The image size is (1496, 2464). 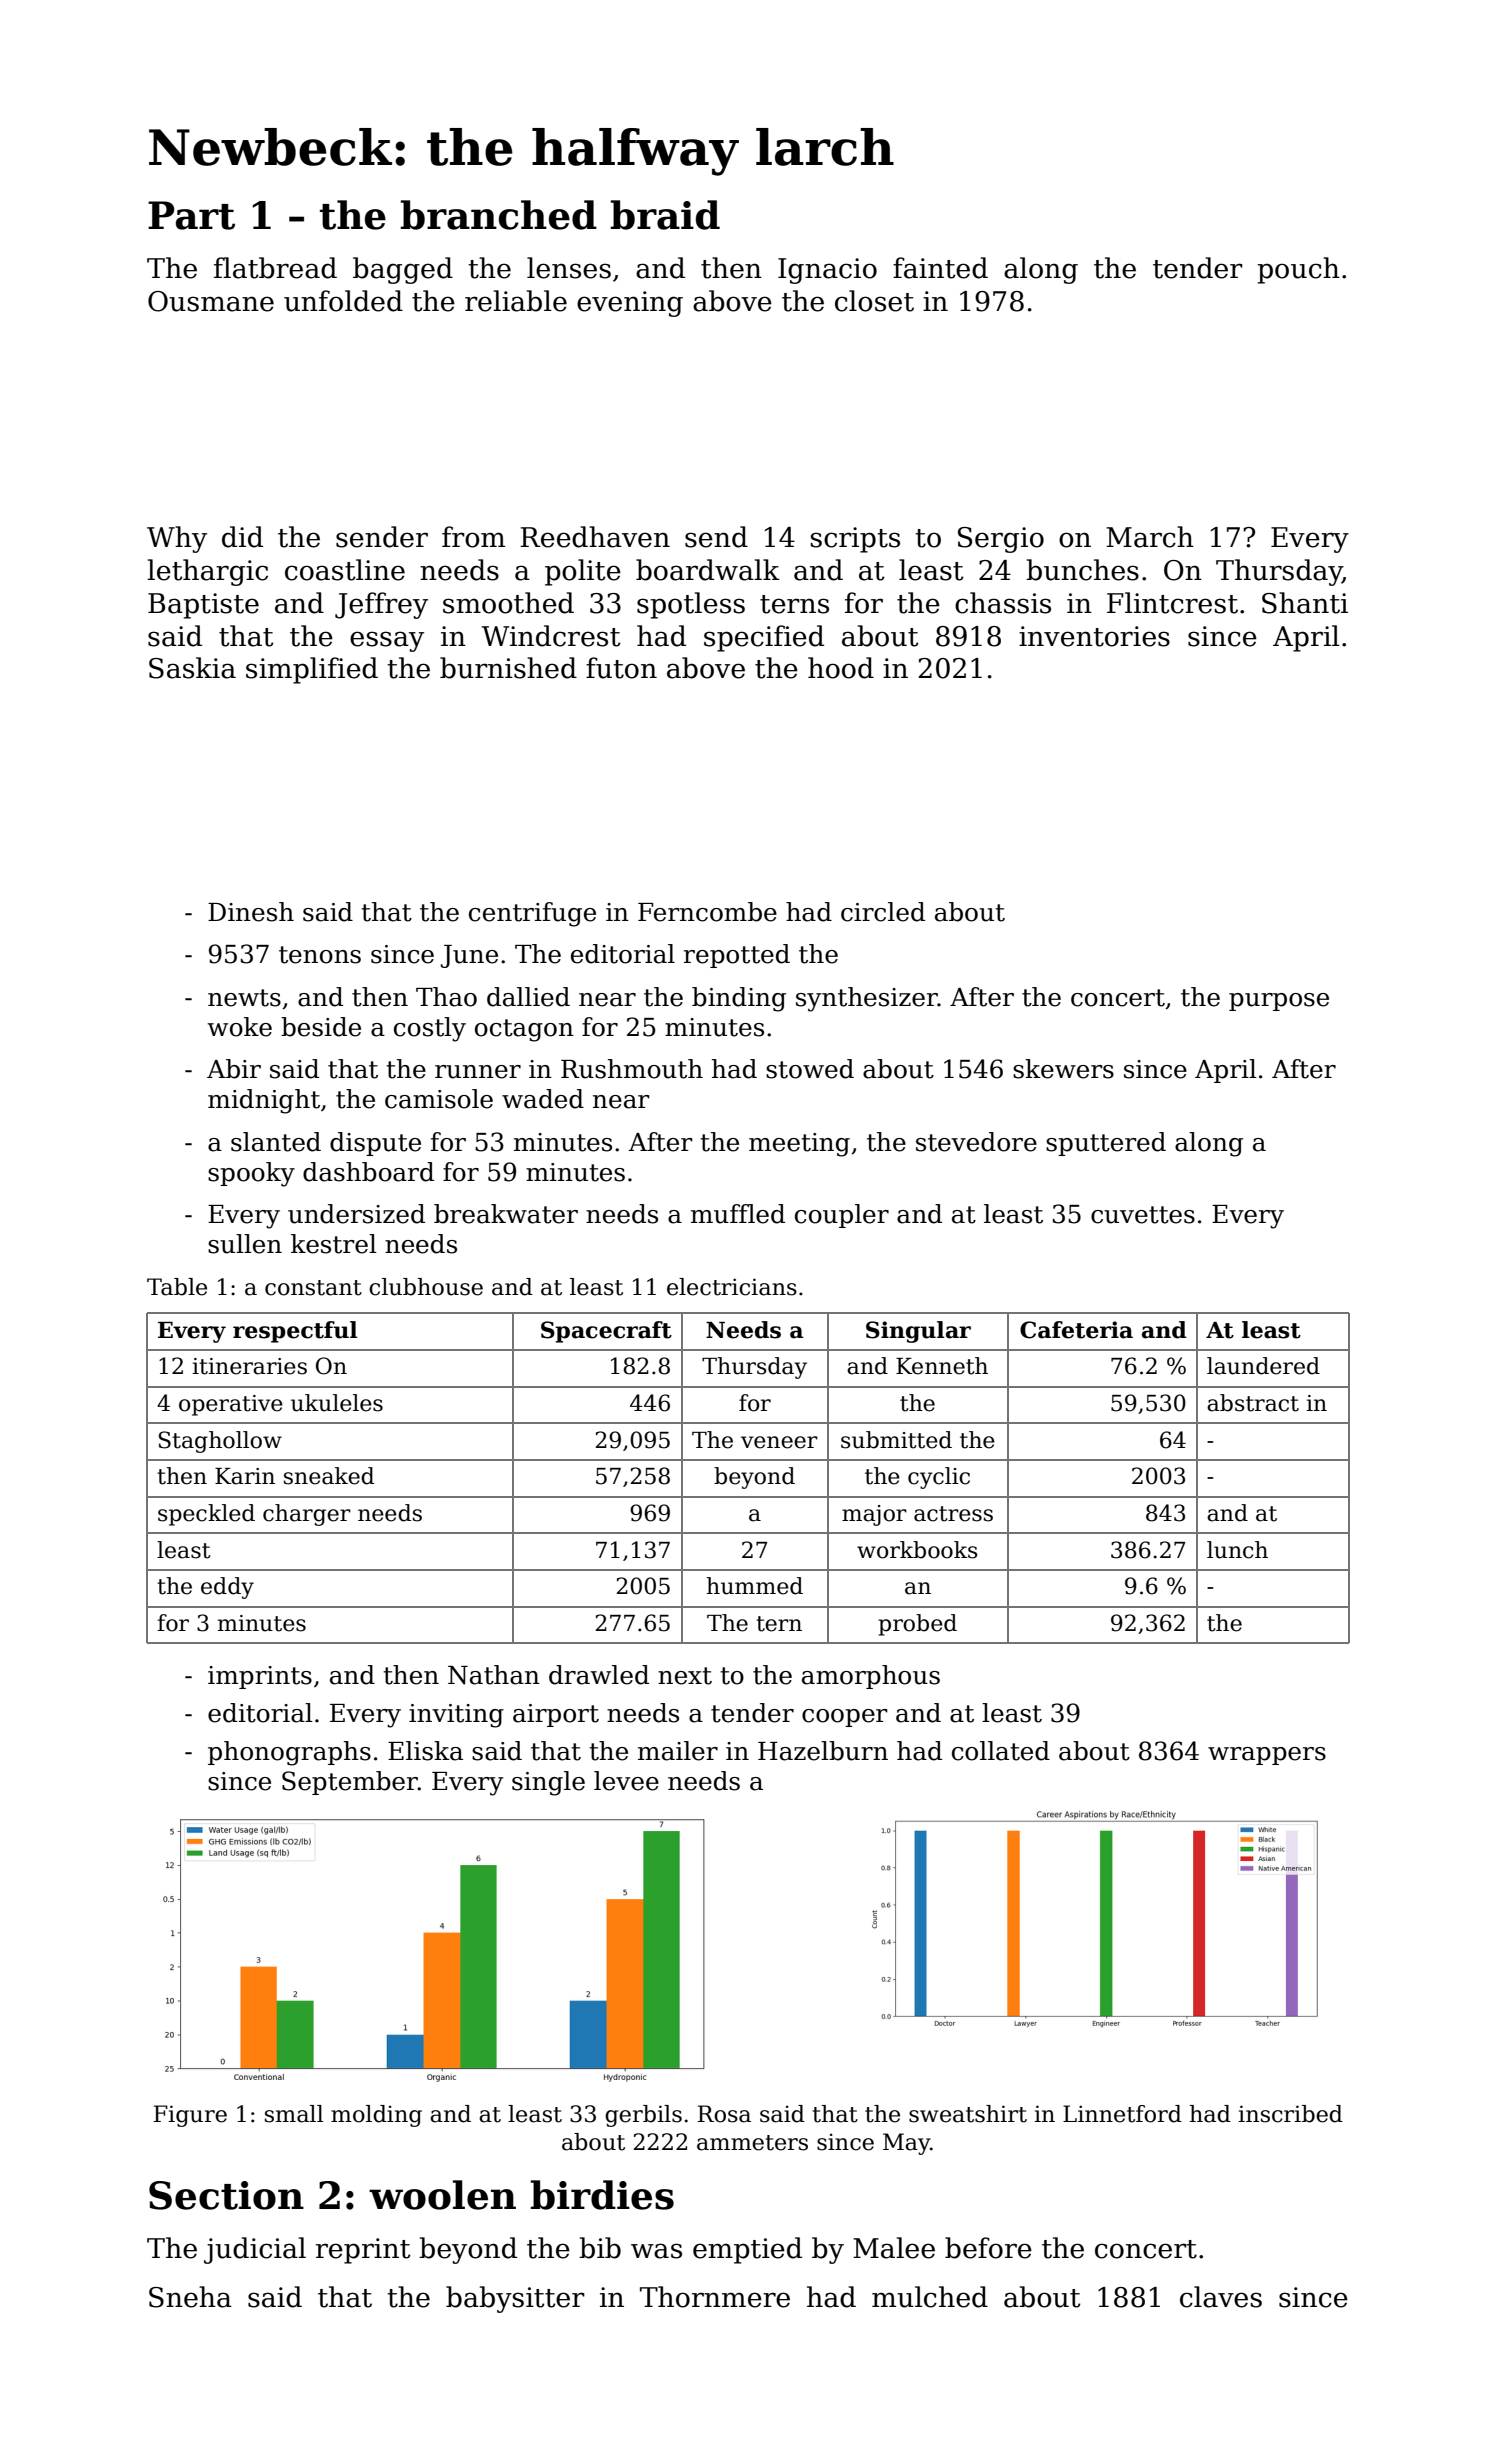 I want to click on purpose, so click(x=1279, y=1002).
